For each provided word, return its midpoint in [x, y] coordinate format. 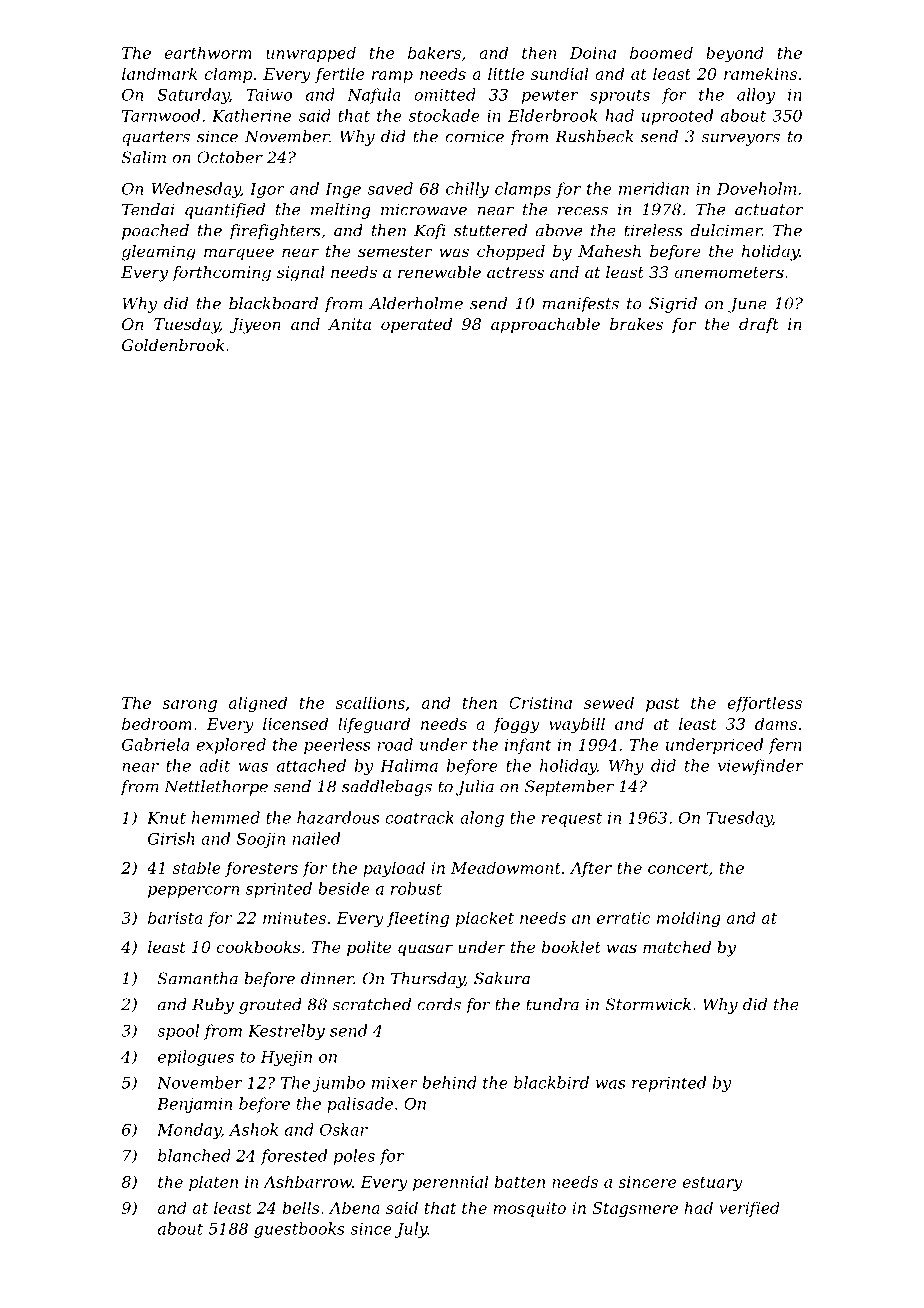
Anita [349, 324]
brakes [636, 324]
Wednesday [196, 190]
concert [678, 868]
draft [759, 325]
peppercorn [193, 892]
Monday [189, 1131]
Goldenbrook [173, 345]
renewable [439, 272]
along [482, 819]
